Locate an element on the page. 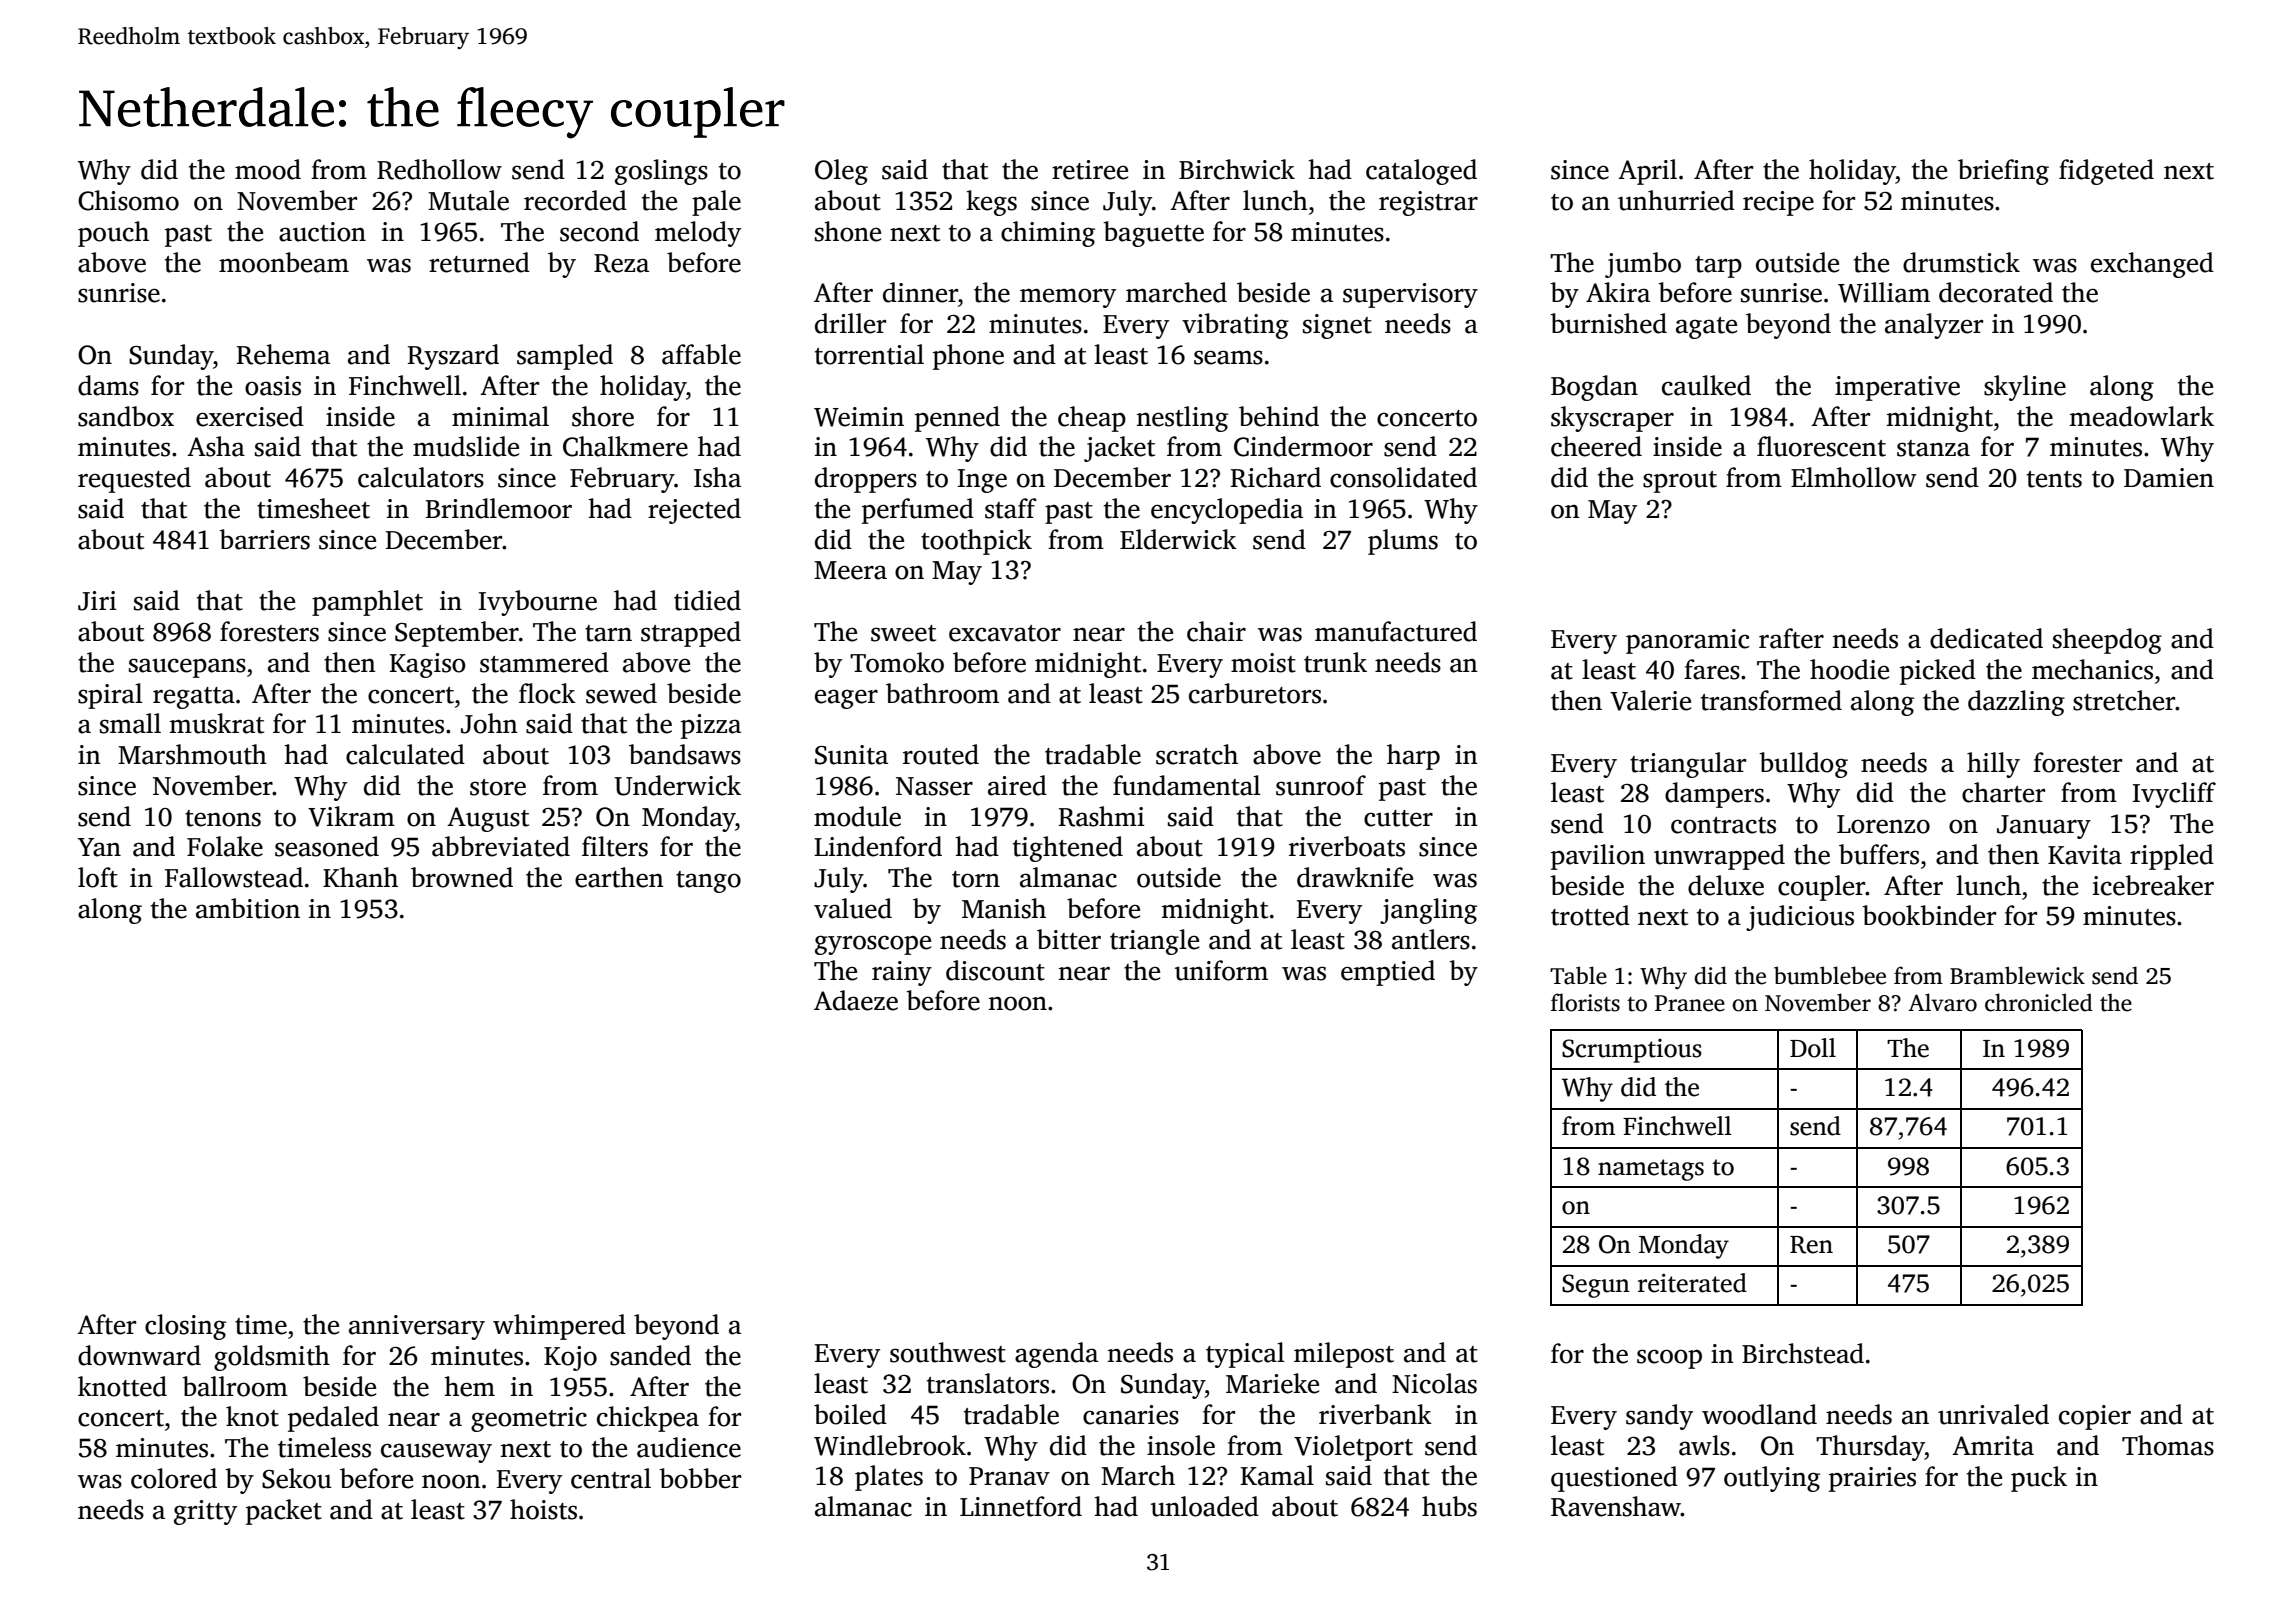 This image has width=2292, height=1620. fidgeted is located at coordinates (2106, 172).
